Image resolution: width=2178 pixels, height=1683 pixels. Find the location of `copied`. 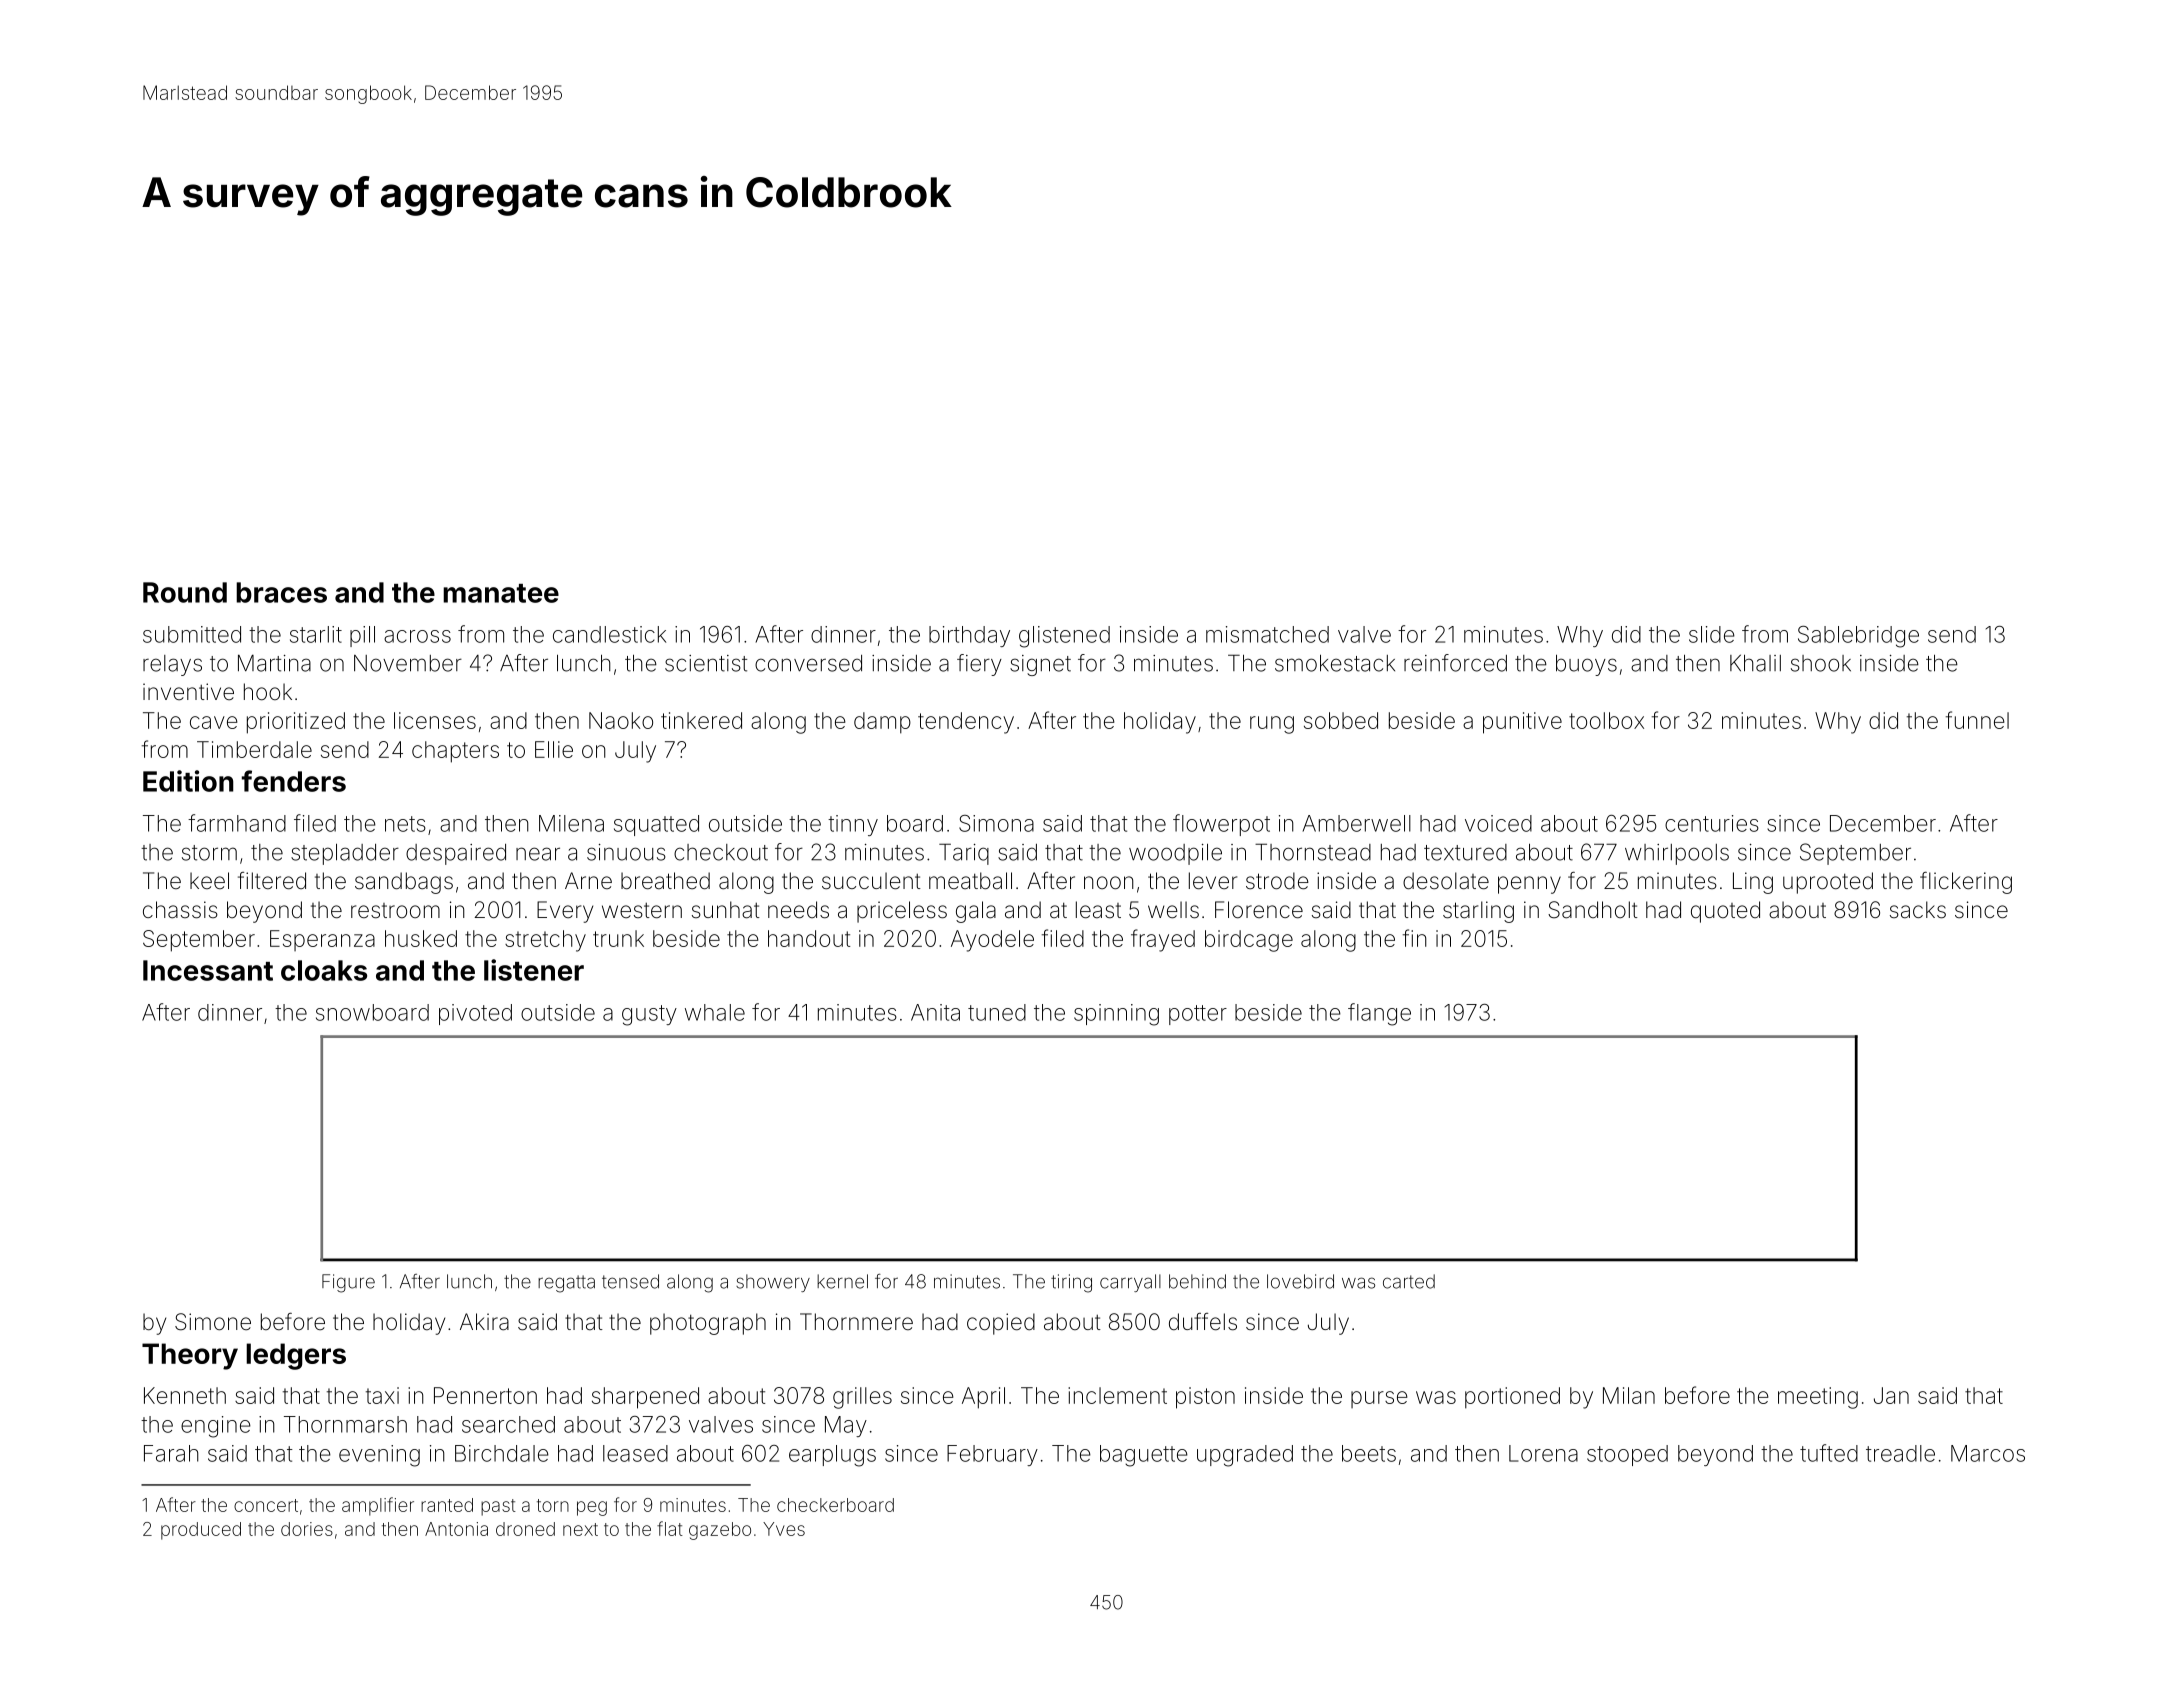

copied is located at coordinates (1001, 1324).
